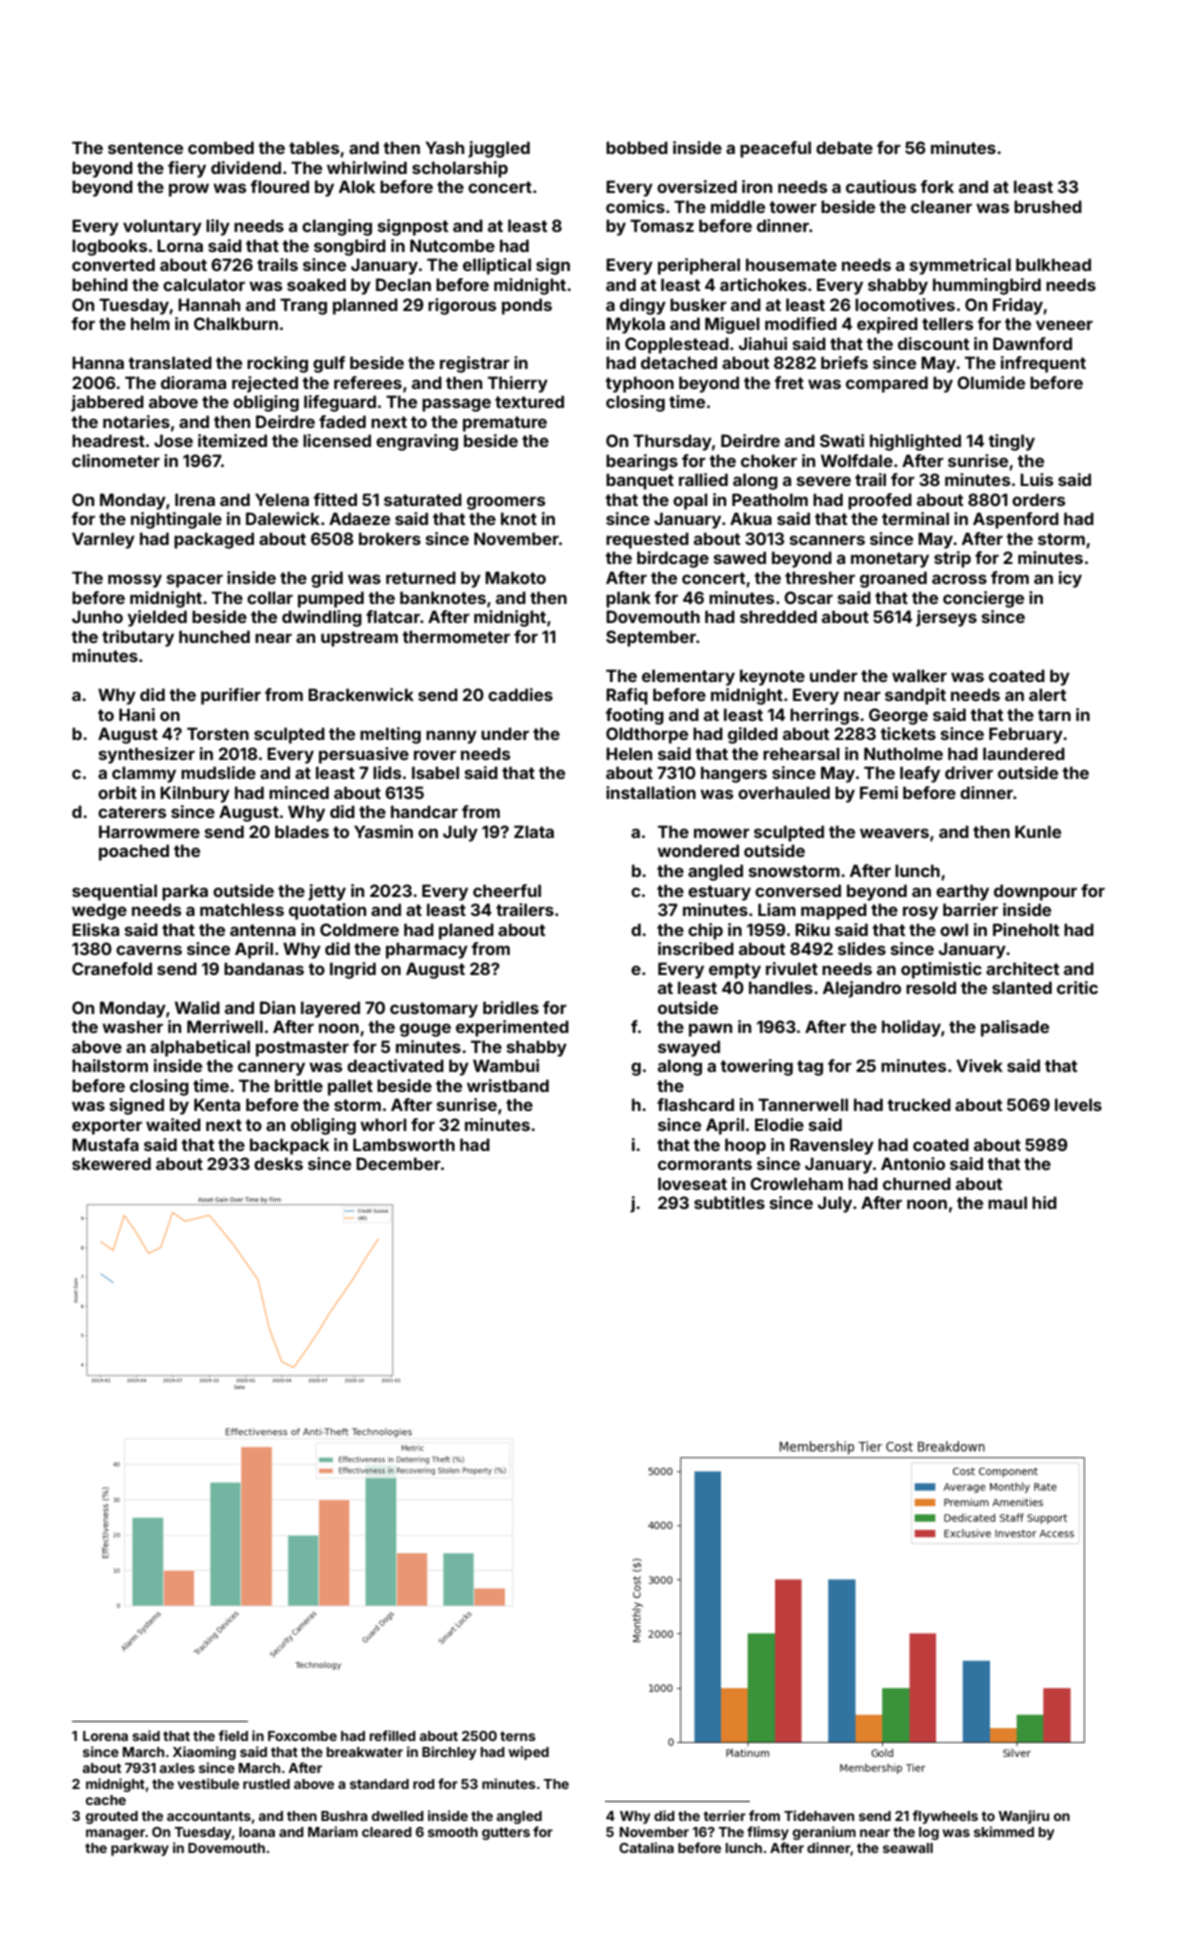  Describe the element at coordinates (1007, 1202) in the image. I see `maul` at that location.
